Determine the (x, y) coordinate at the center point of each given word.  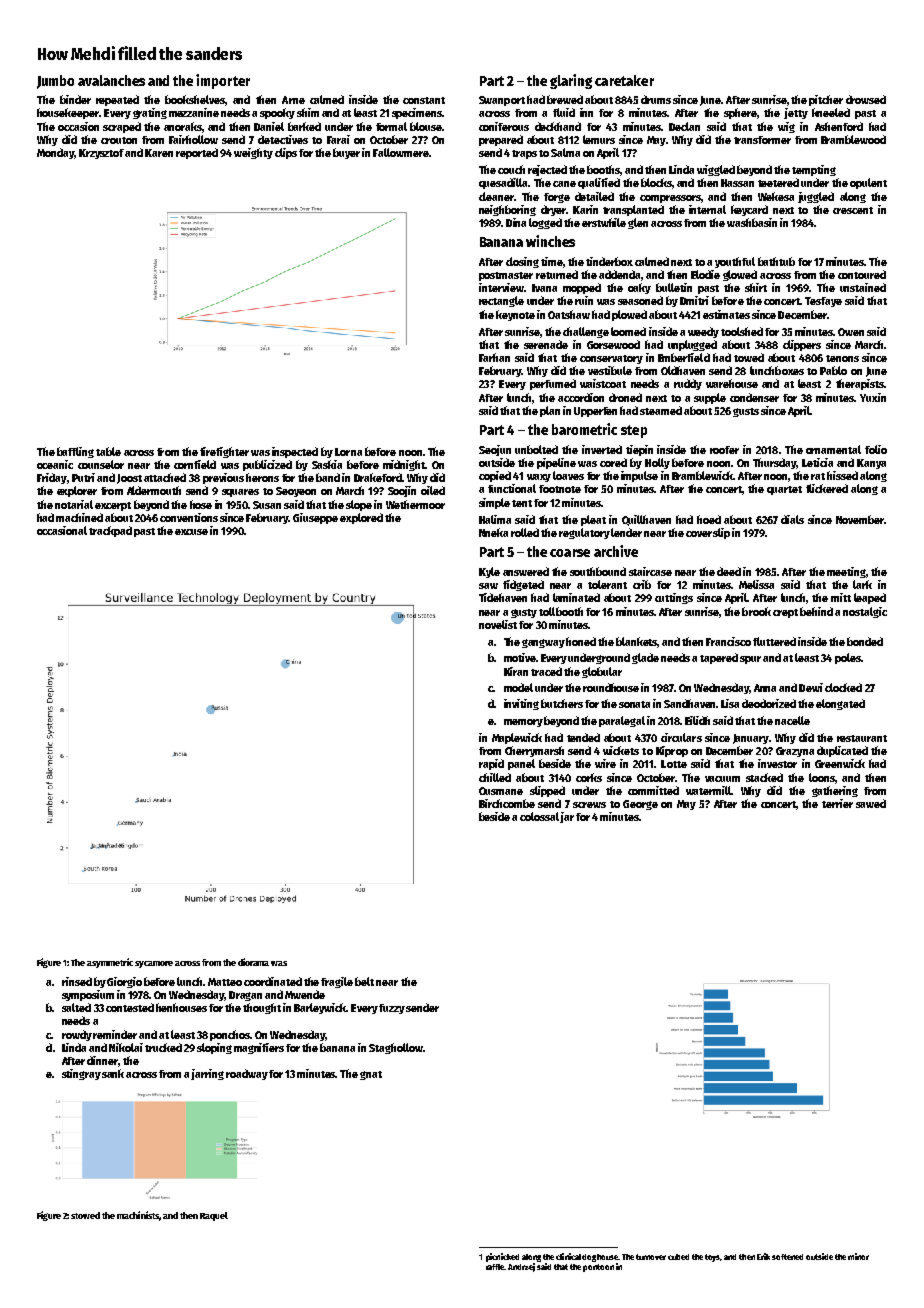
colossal (540, 817)
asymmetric (110, 963)
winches (550, 241)
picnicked (502, 1257)
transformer (762, 140)
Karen (159, 153)
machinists (138, 1216)
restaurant (862, 738)
